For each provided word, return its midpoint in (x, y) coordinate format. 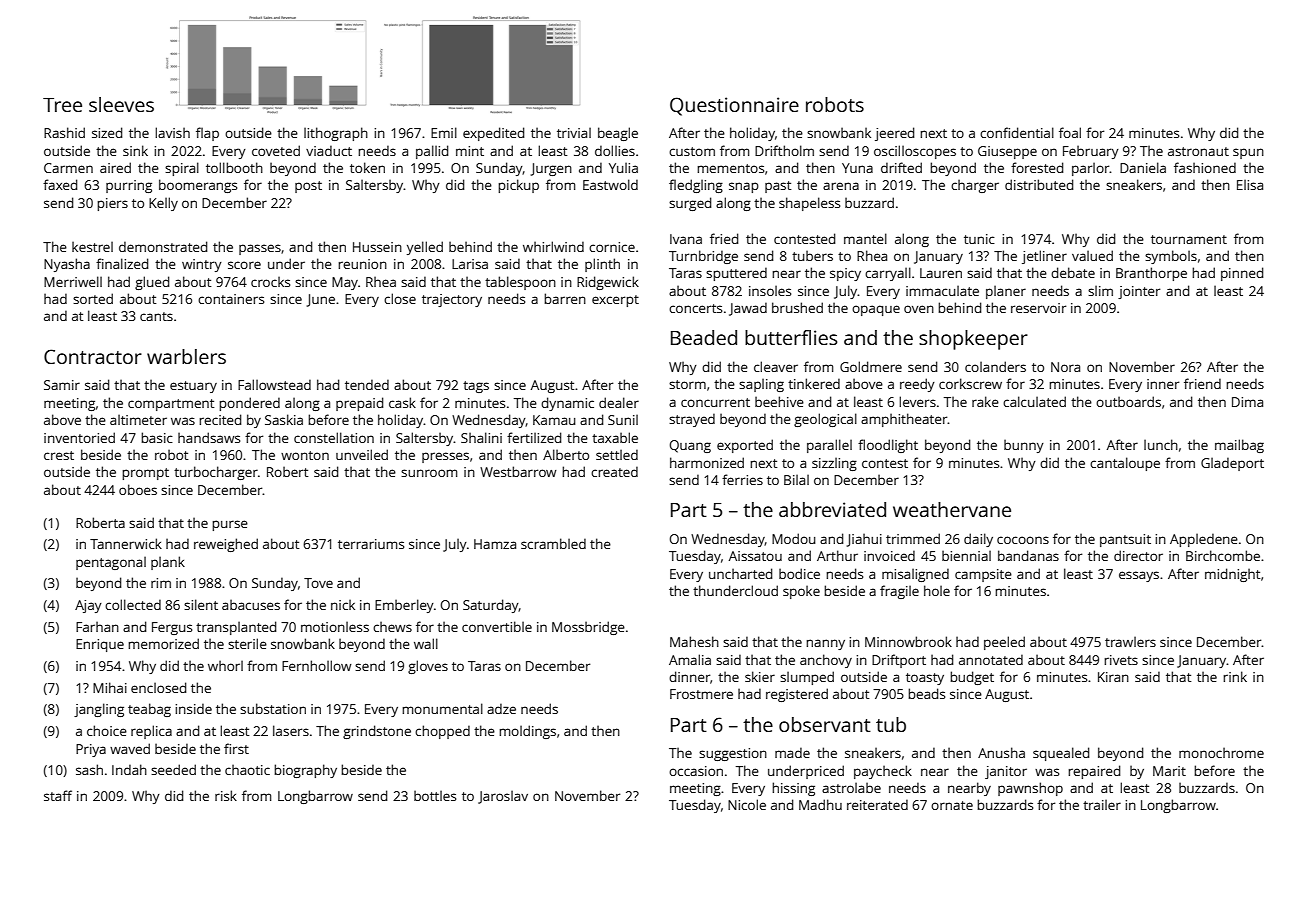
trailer (1102, 804)
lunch (1161, 444)
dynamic (567, 404)
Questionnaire (734, 106)
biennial (966, 555)
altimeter (138, 419)
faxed (60, 184)
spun (1248, 153)
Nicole (747, 804)
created (614, 471)
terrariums (371, 544)
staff (58, 795)
